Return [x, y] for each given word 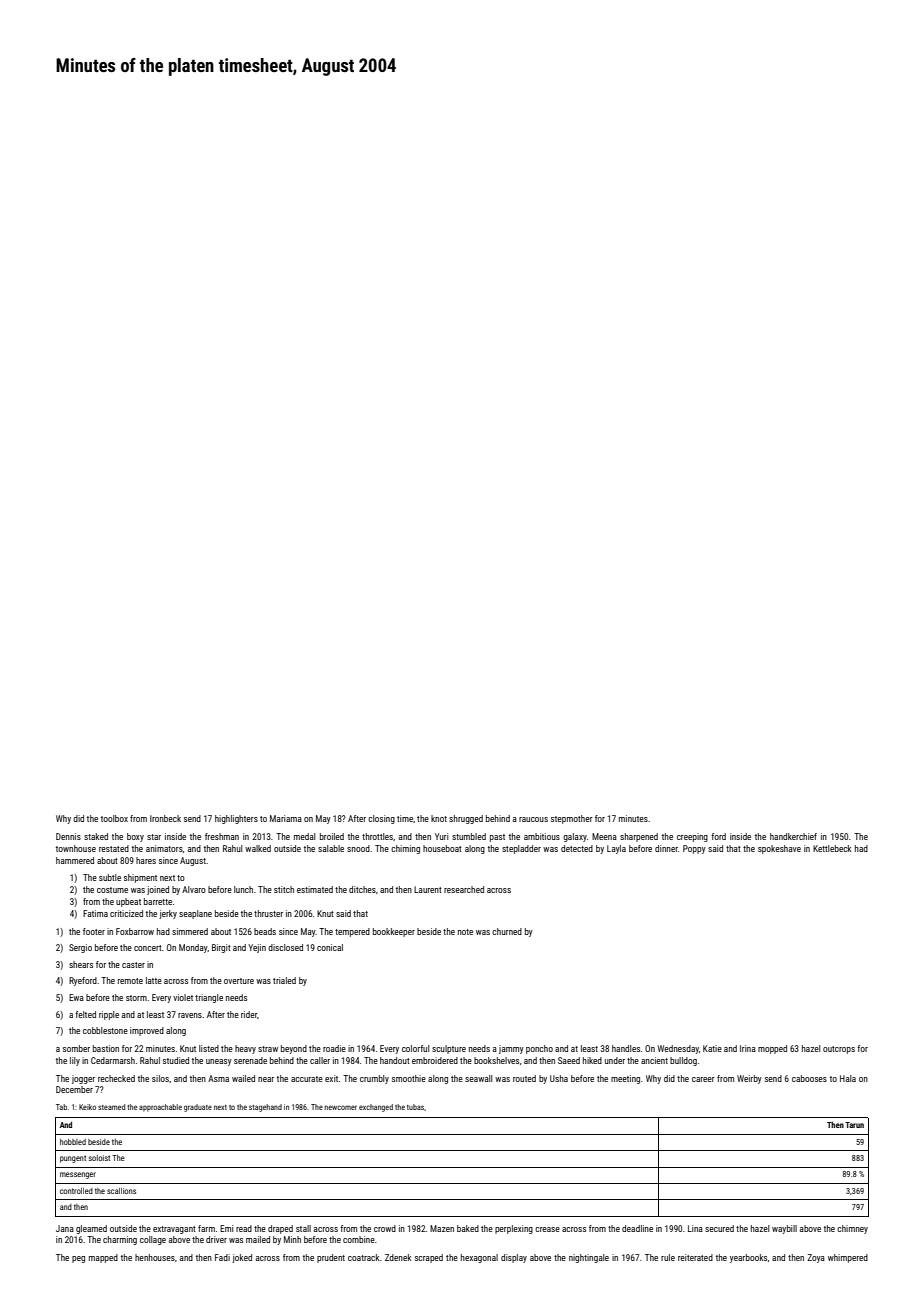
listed [209, 1048]
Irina [748, 1048]
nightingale [589, 1258]
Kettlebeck [832, 848]
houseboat [442, 848]
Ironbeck [165, 818]
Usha [559, 1078]
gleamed [91, 1229]
